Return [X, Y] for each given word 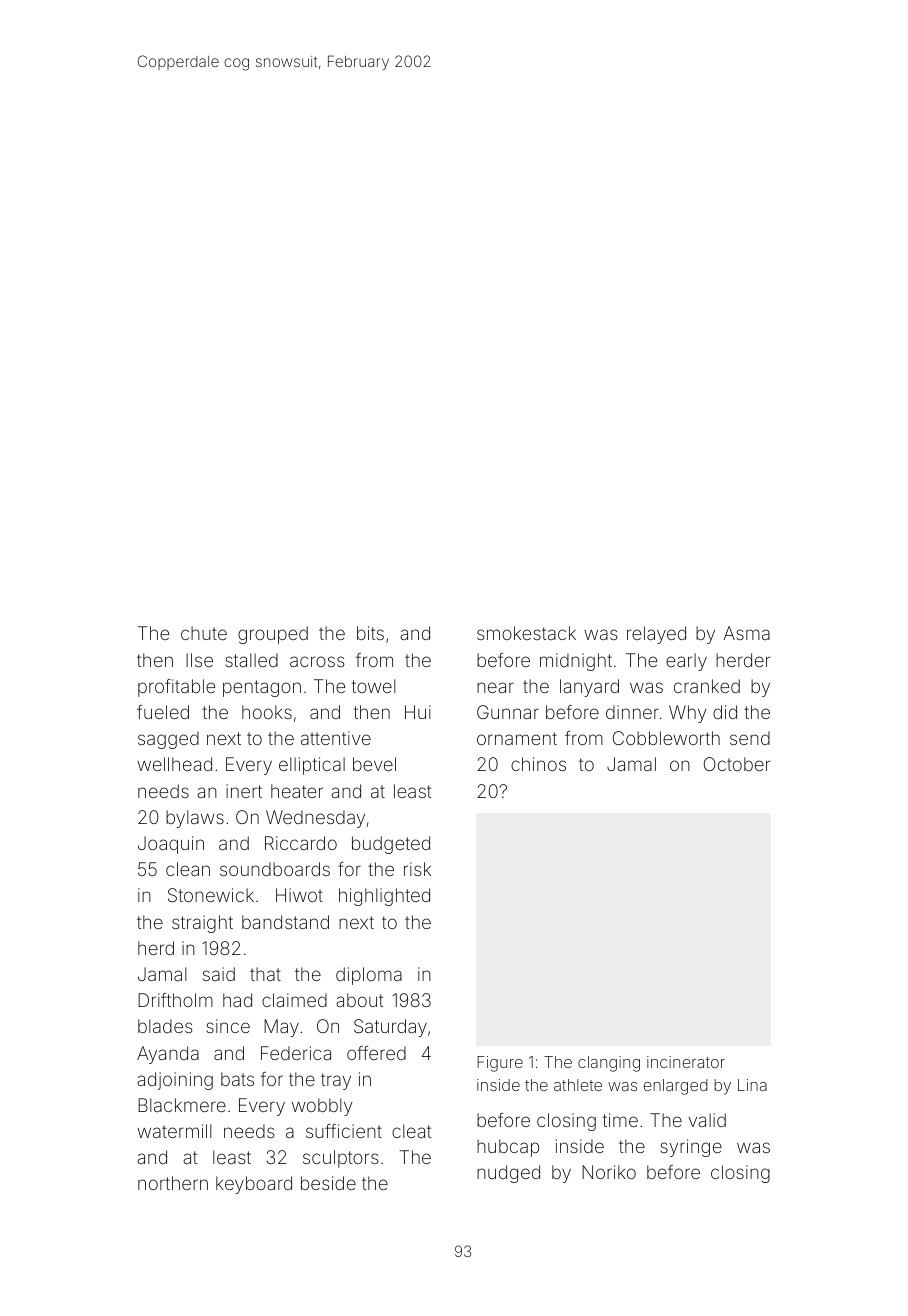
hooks [267, 712]
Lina [752, 1085]
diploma [369, 976]
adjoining [175, 1081]
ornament [517, 738]
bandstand [285, 922]
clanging [609, 1064]
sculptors [341, 1159]
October [737, 764]
